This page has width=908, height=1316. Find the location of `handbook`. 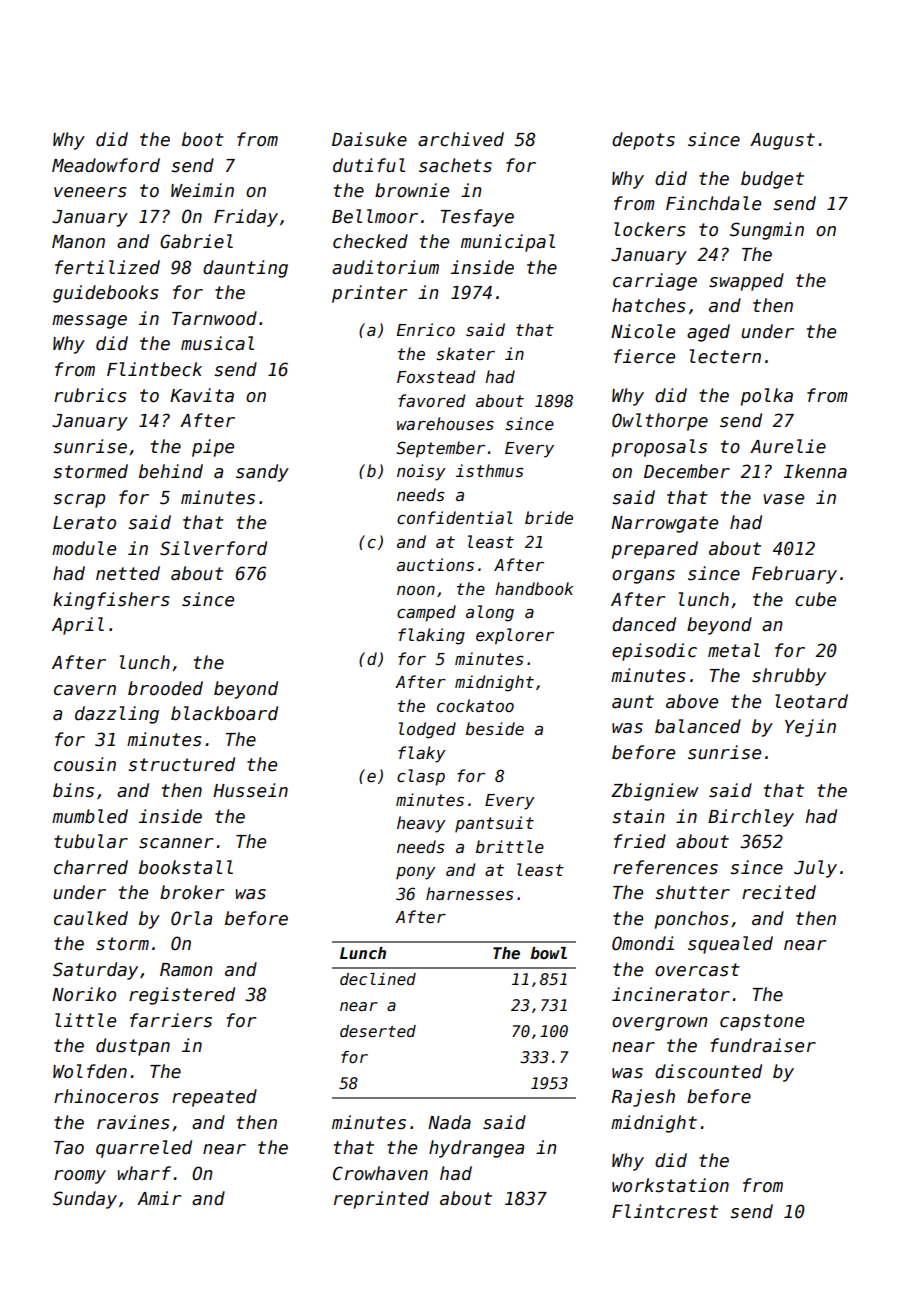

handbook is located at coordinates (534, 588).
